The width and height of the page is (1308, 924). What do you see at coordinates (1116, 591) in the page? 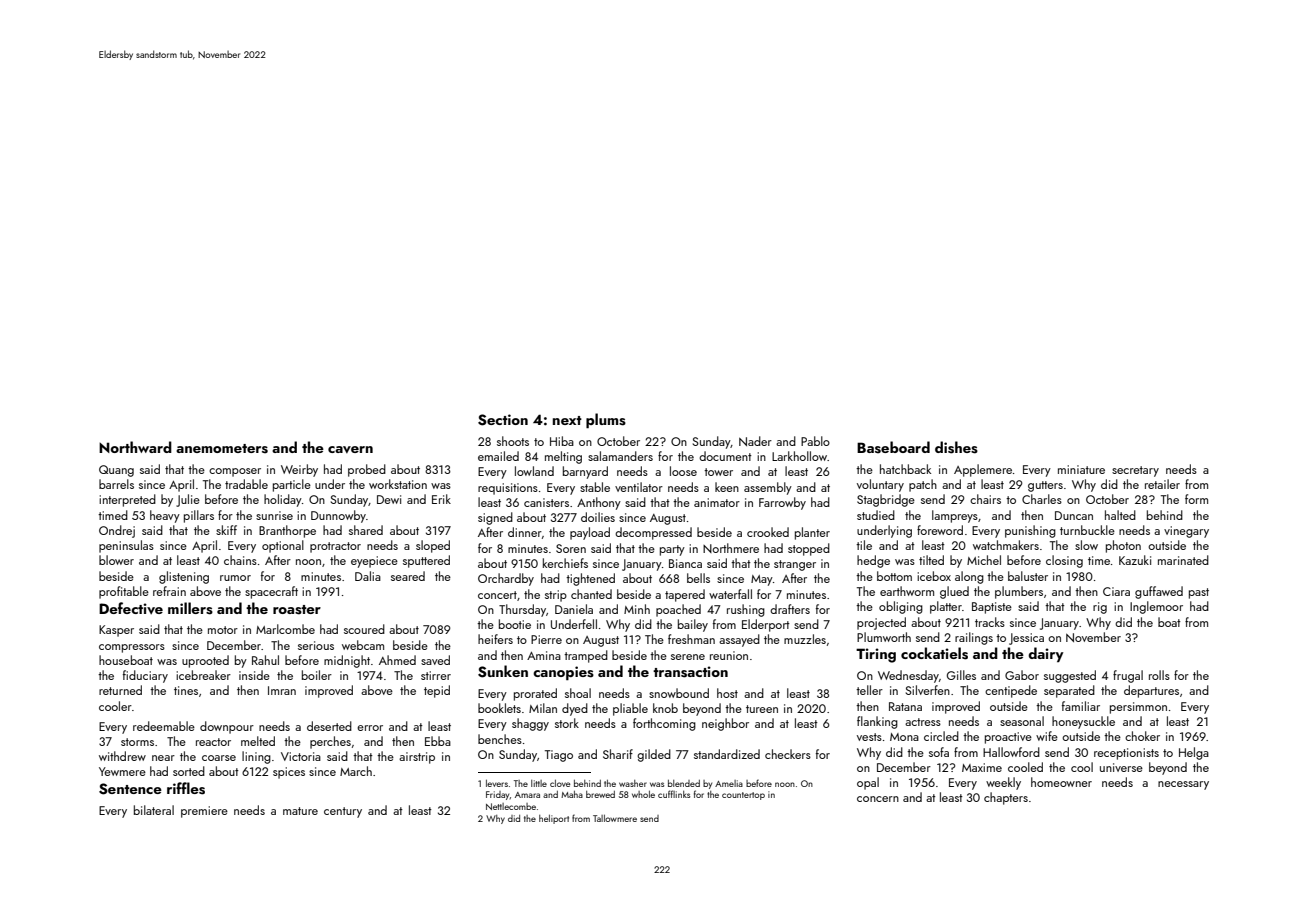
I see `Ciara` at bounding box center [1116, 591].
